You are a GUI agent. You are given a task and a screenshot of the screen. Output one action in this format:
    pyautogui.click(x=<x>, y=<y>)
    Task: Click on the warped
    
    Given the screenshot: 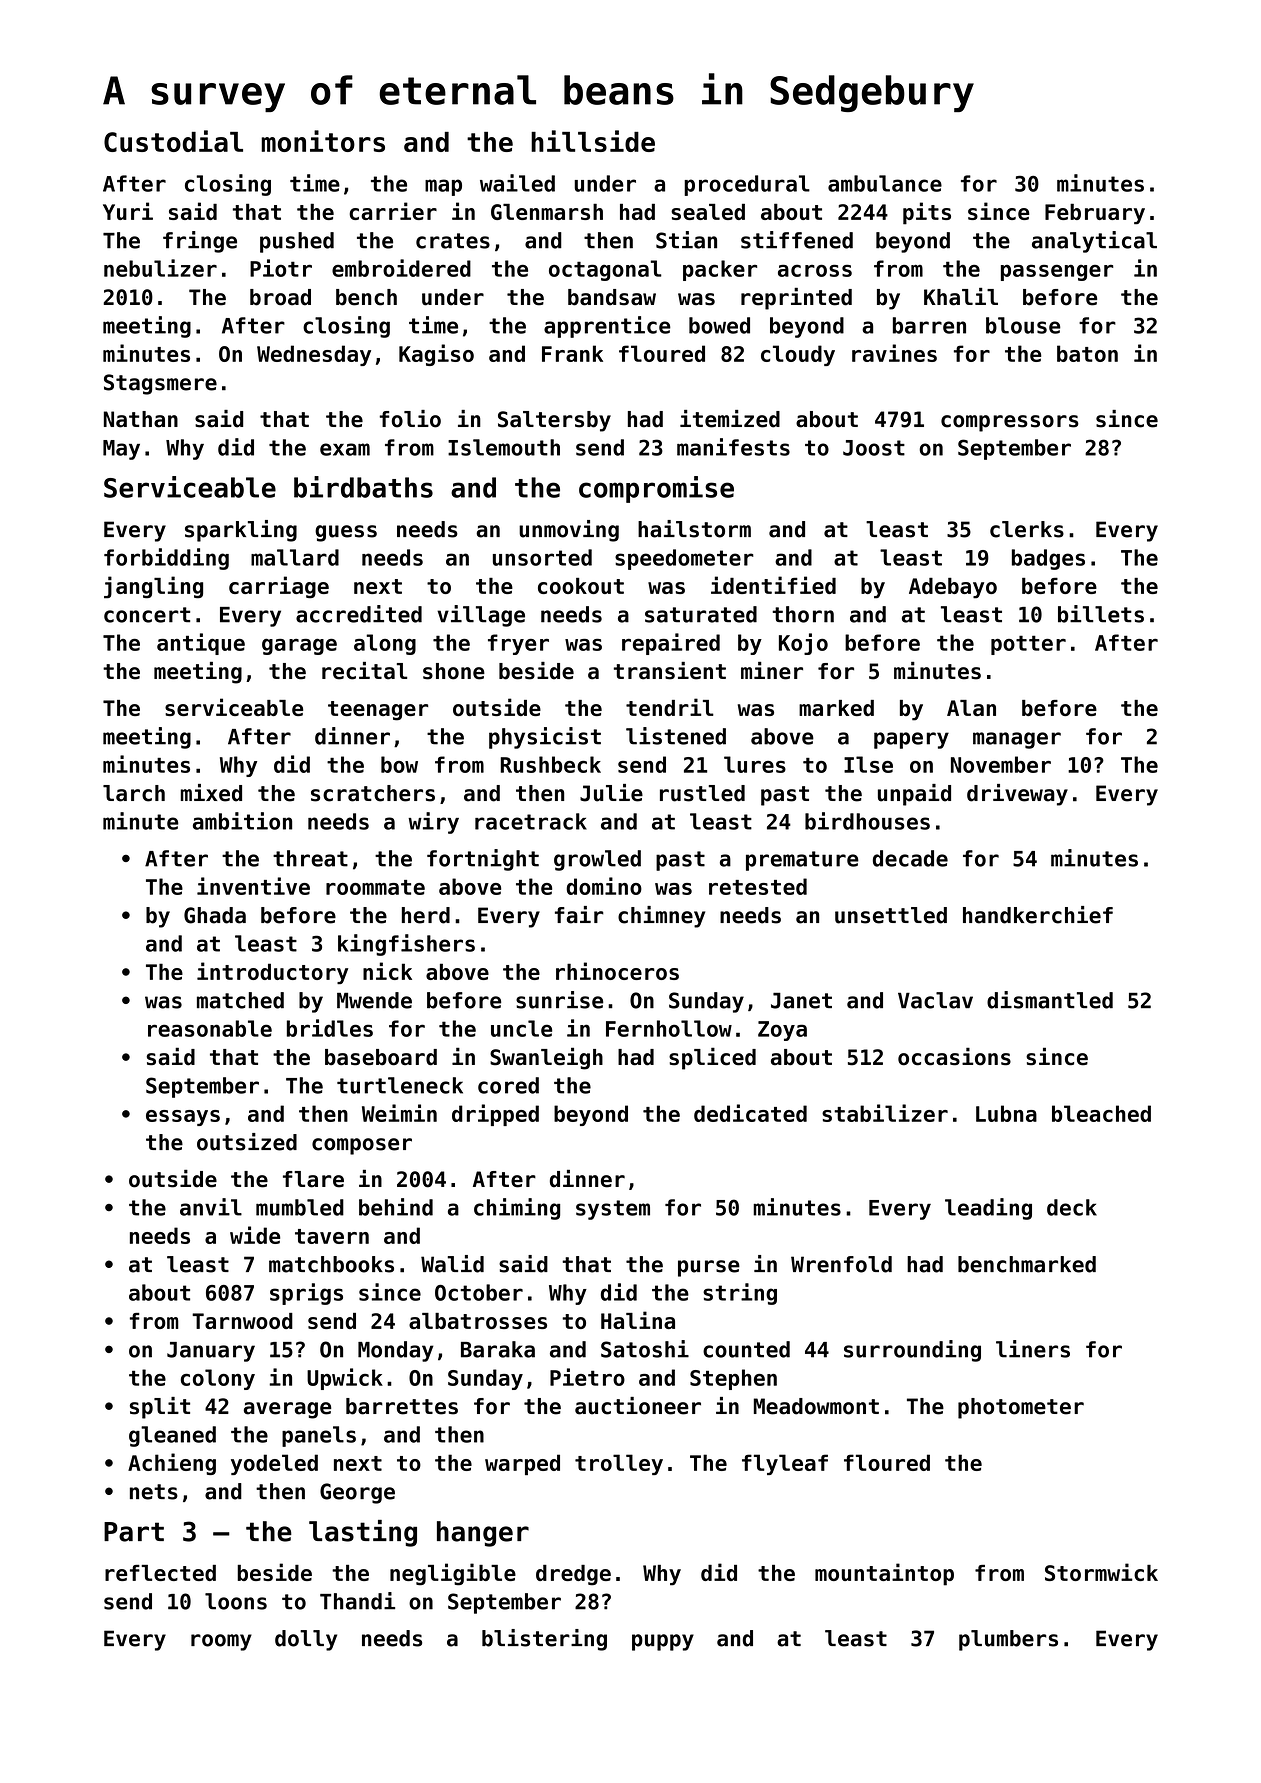 What is the action you would take?
    pyautogui.click(x=522, y=1464)
